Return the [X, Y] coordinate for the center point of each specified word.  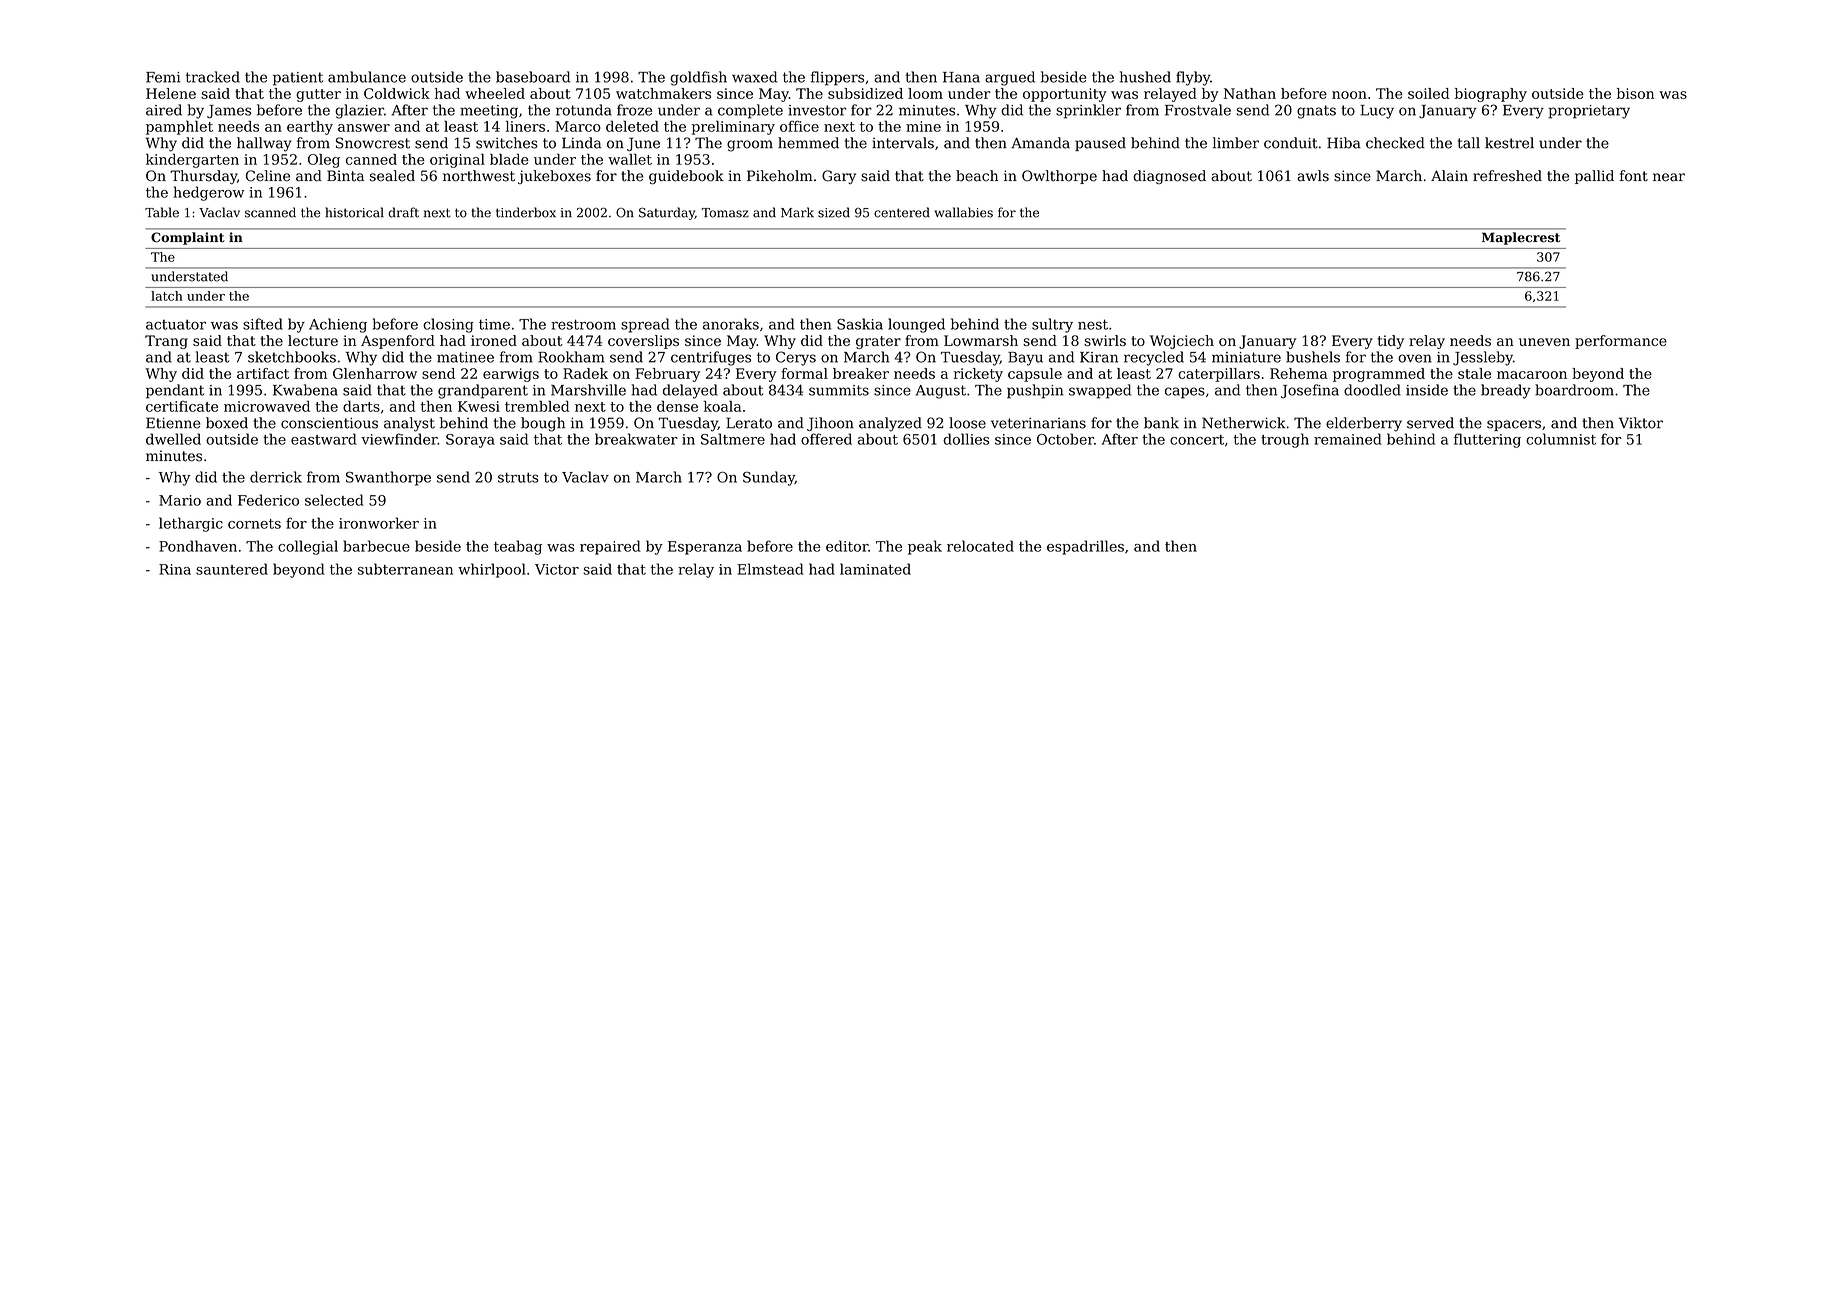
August [941, 392]
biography [1491, 95]
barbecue [376, 546]
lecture [313, 340]
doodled [1372, 390]
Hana [961, 77]
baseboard [533, 77]
